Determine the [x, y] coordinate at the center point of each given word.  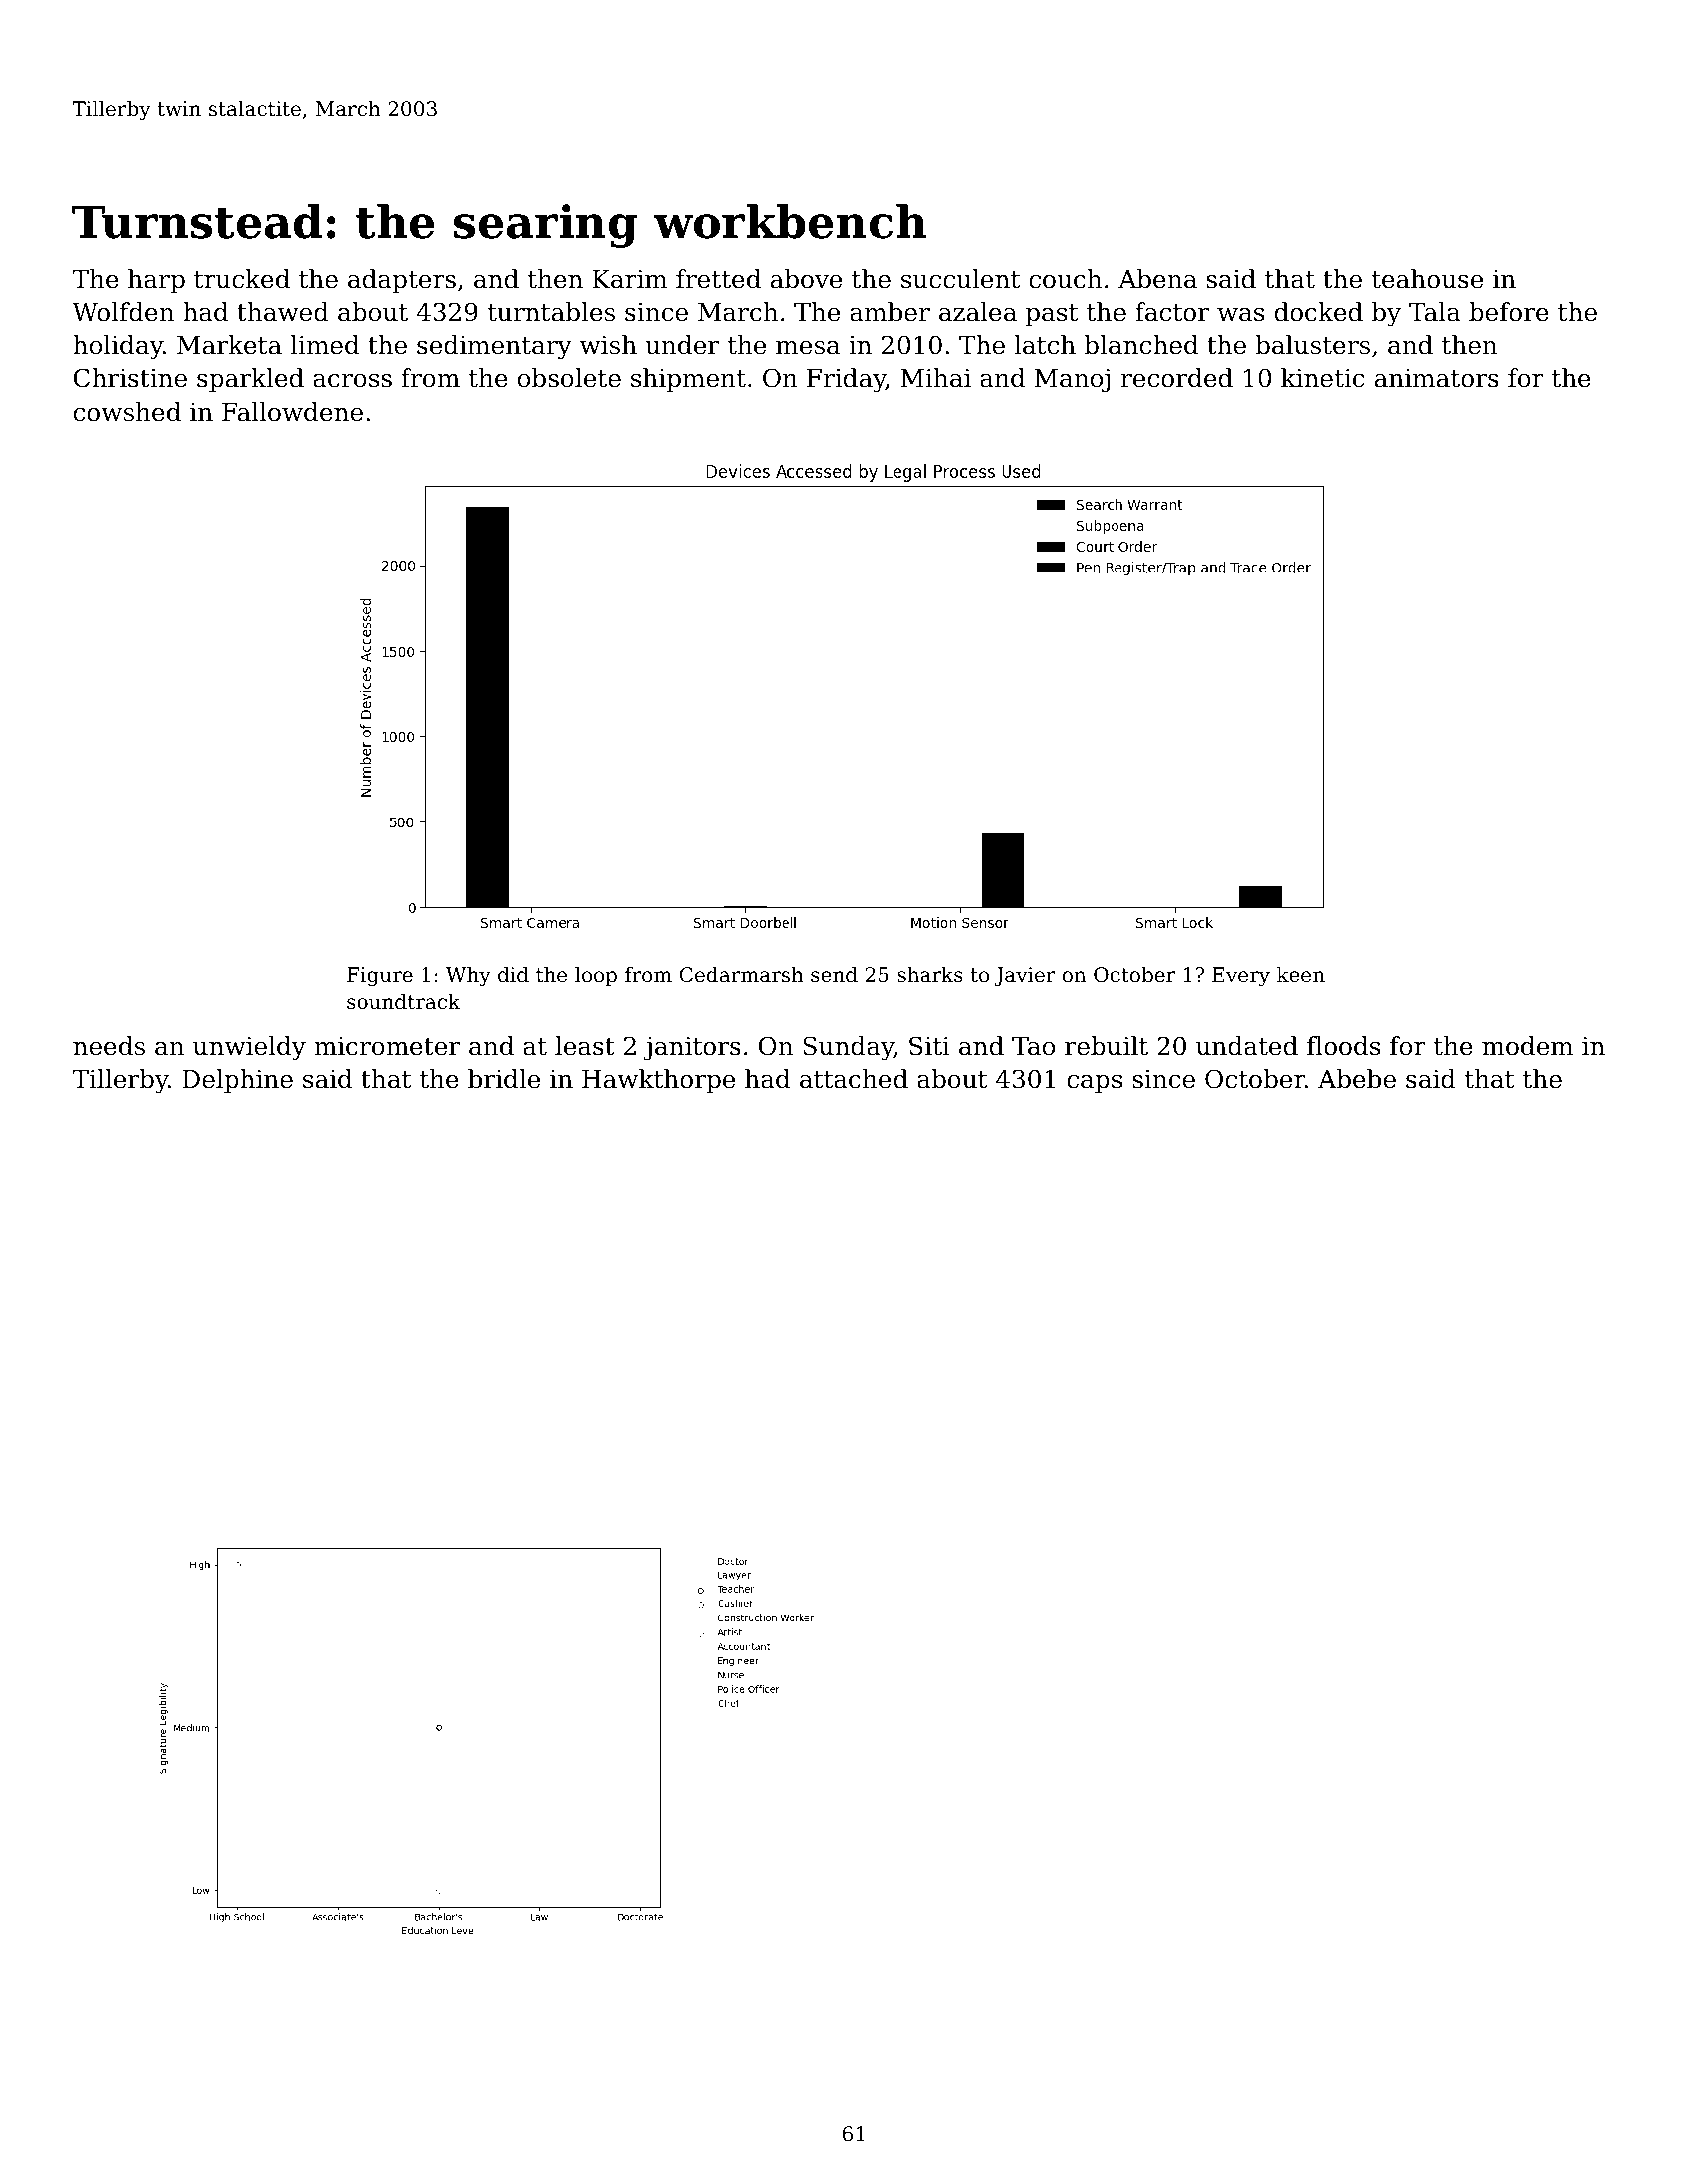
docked [1319, 312]
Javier [1025, 976]
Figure [380, 977]
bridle [504, 1079]
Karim [629, 279]
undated [1247, 1046]
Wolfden [123, 312]
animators [1437, 378]
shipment [688, 380]
